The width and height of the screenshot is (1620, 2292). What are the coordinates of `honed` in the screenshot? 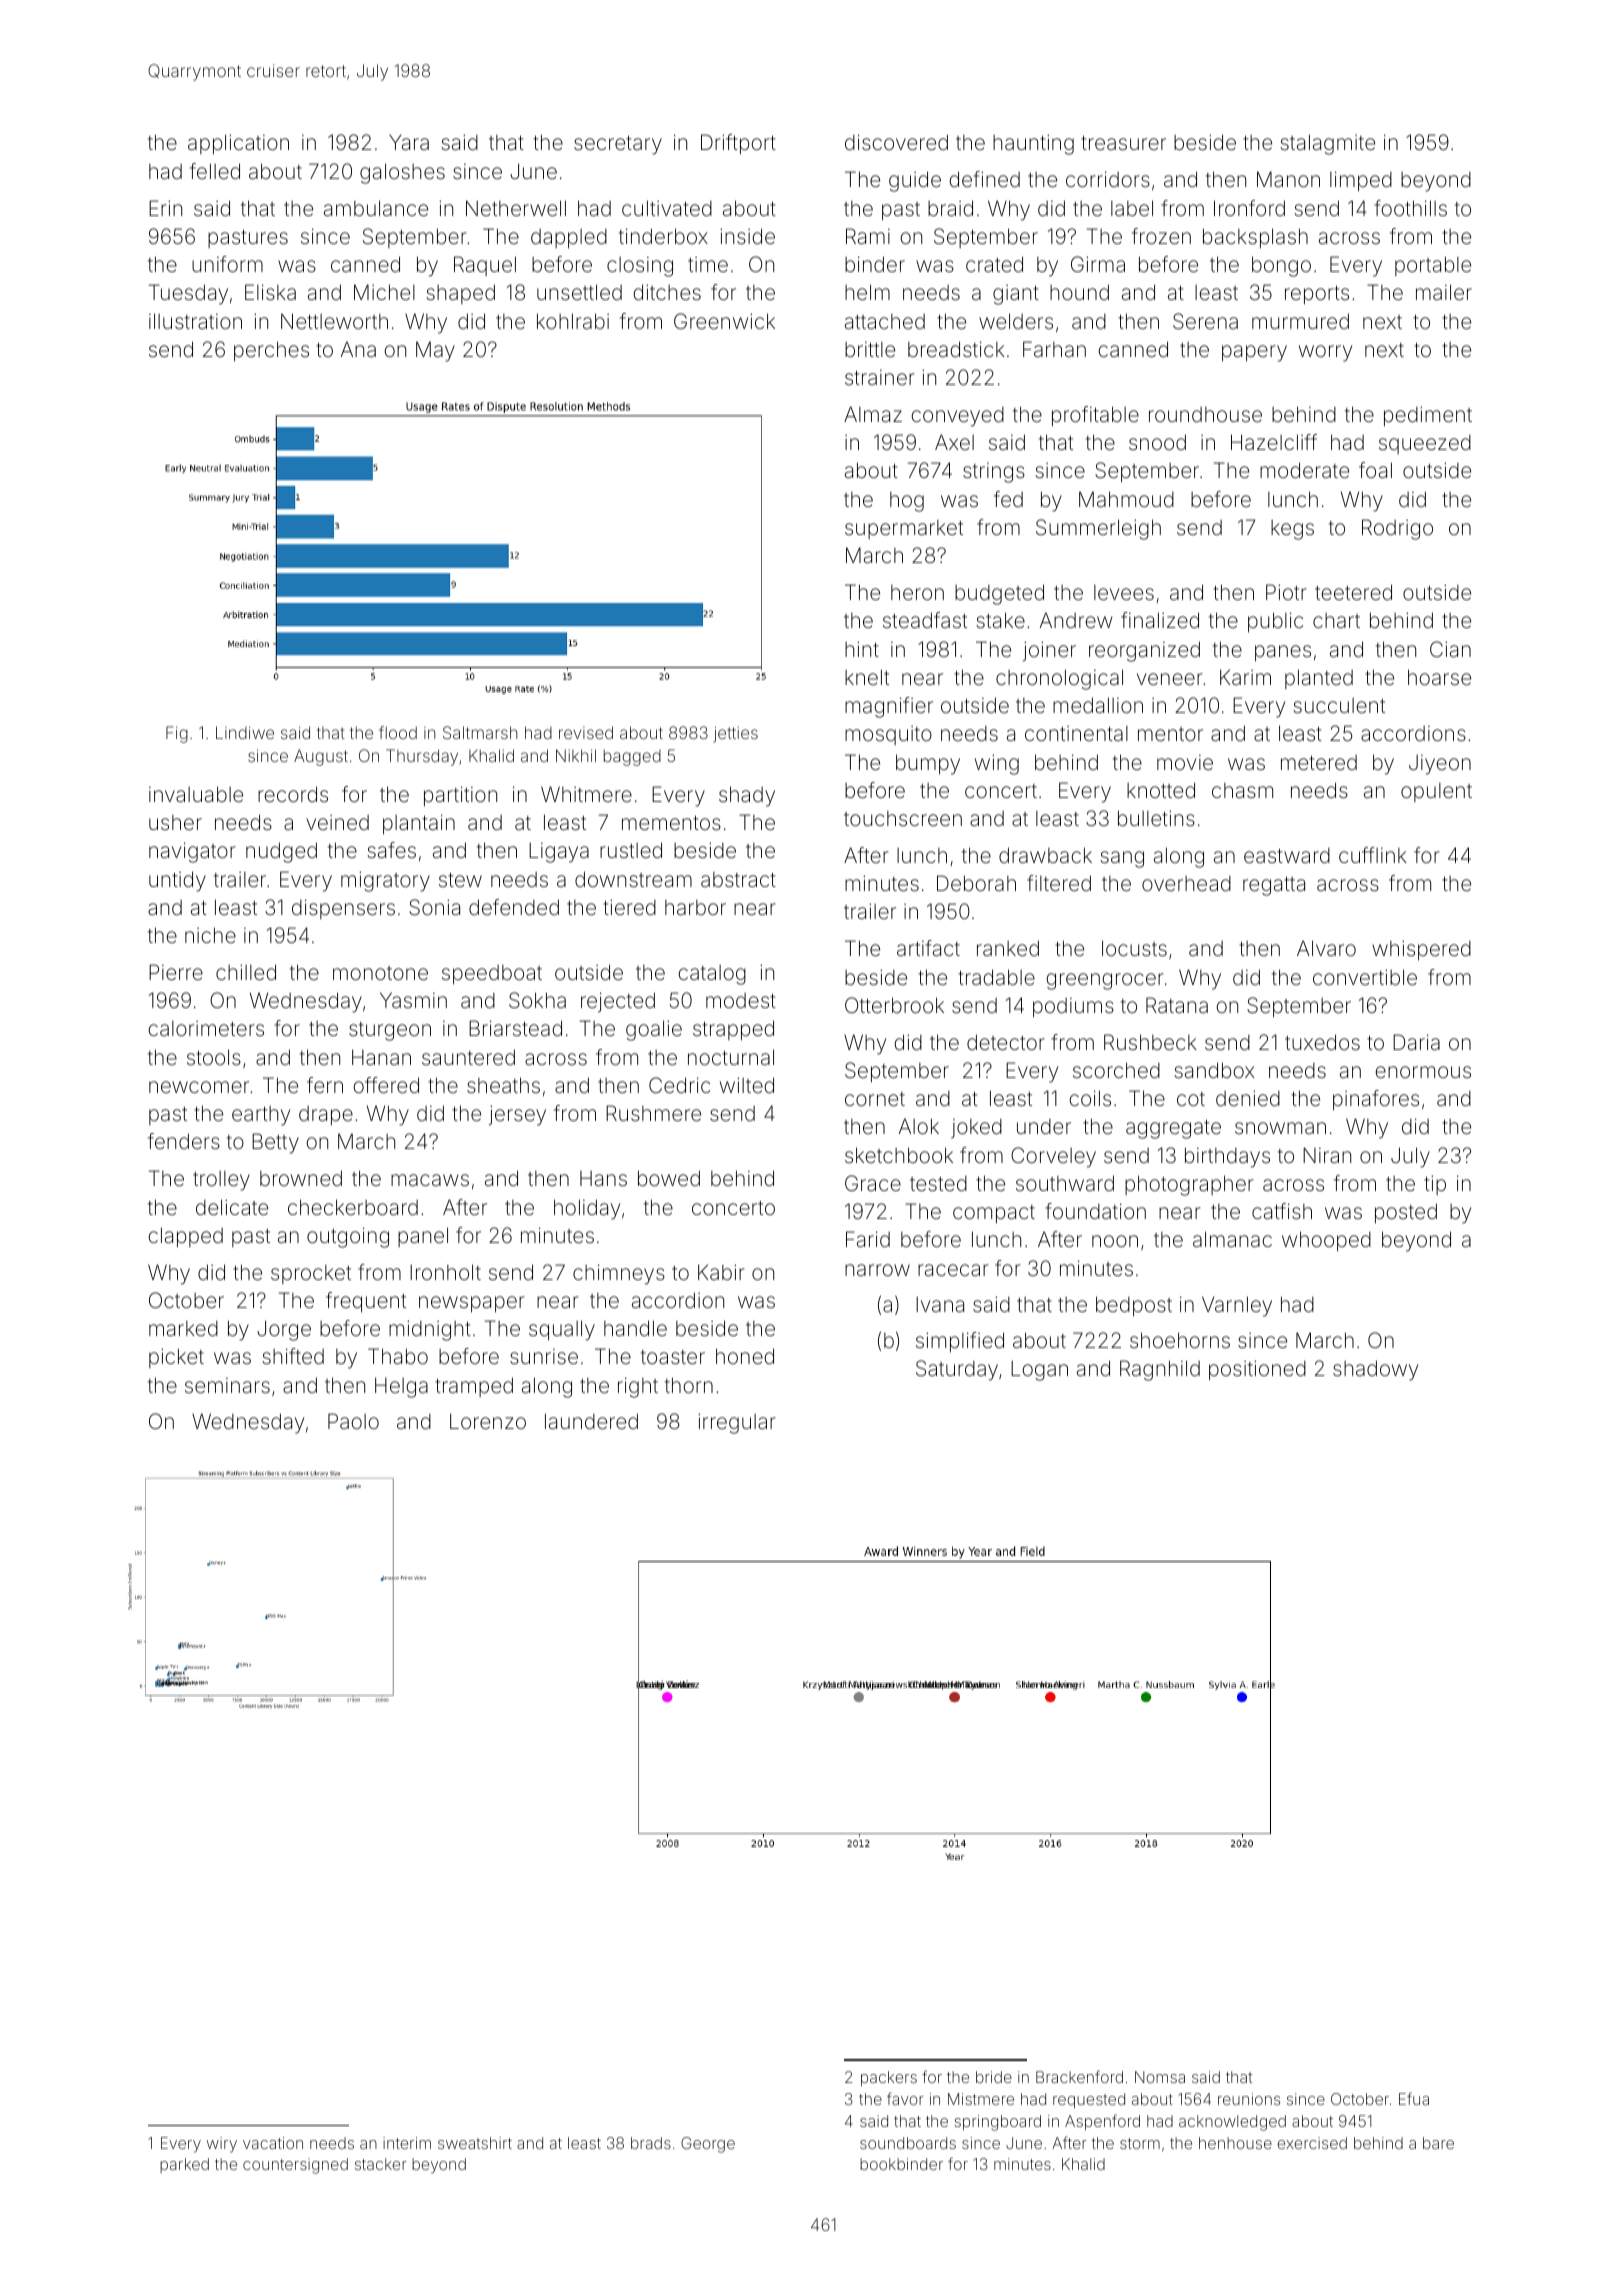 It's located at (745, 1356).
